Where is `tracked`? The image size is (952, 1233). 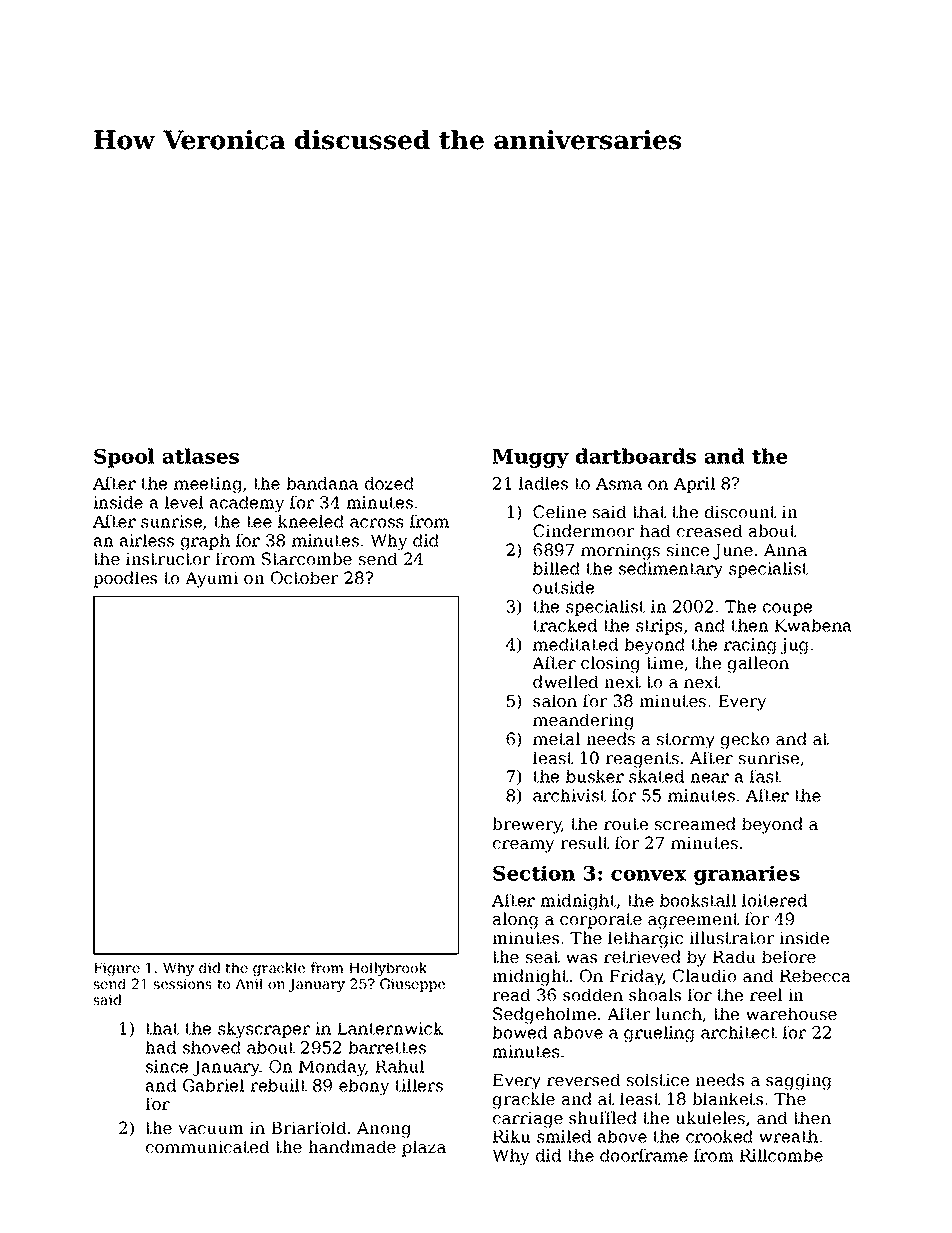 tracked is located at coordinates (565, 625).
